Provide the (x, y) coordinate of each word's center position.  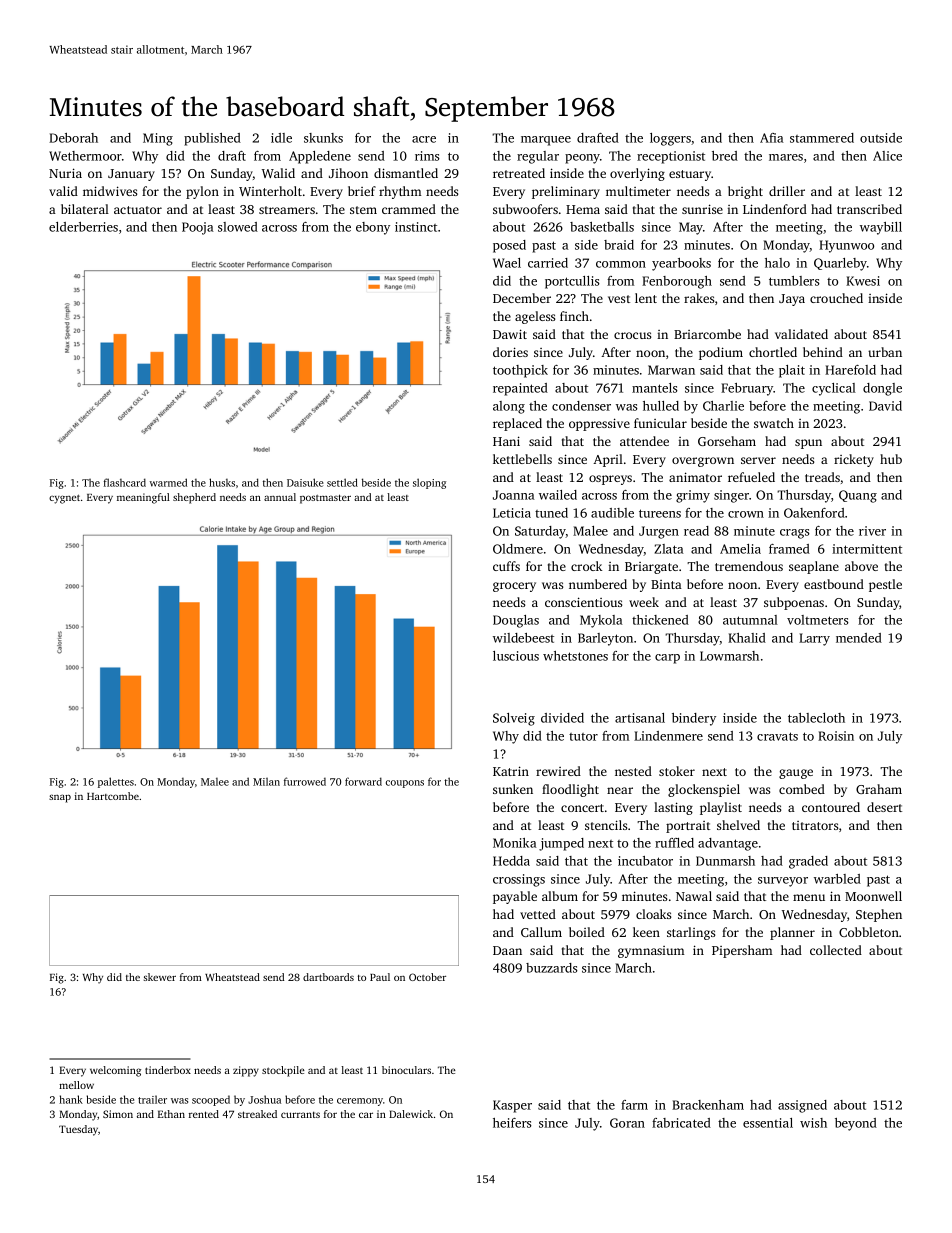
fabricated (681, 1123)
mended (859, 638)
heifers (512, 1123)
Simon (118, 1114)
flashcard (125, 482)
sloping (429, 483)
